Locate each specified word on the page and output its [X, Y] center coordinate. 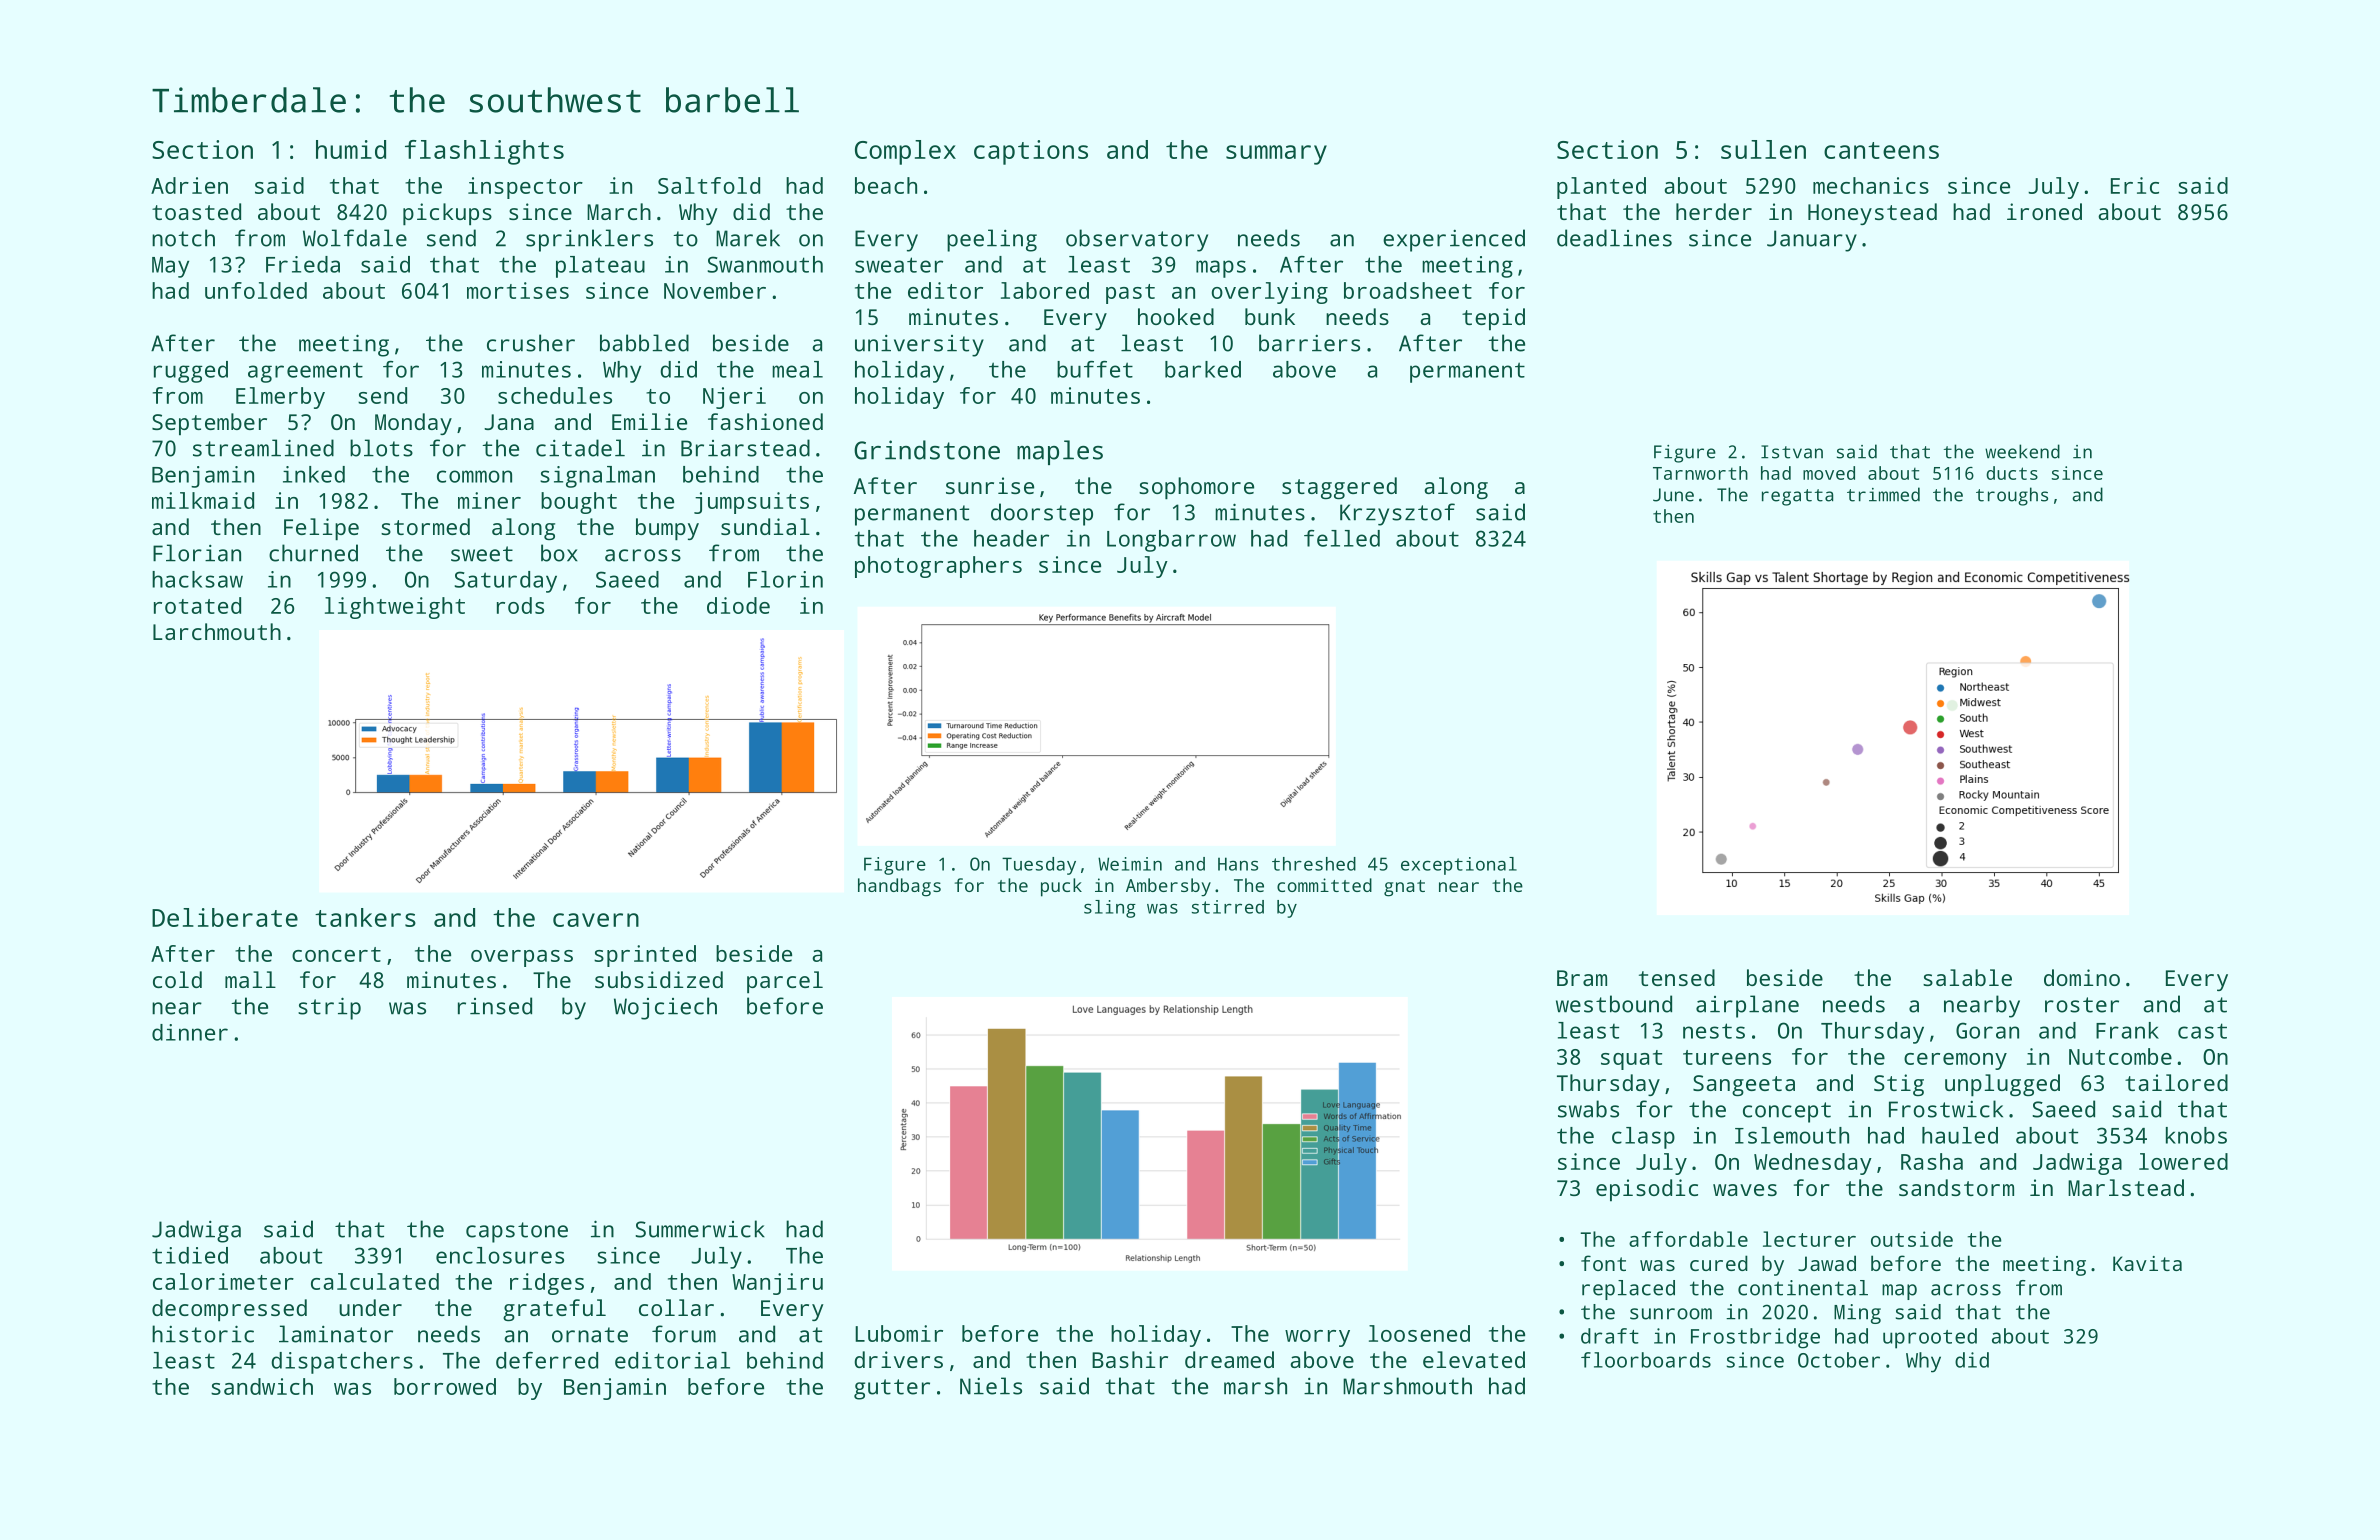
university [919, 346]
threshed [1314, 864]
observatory [1137, 240]
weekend [2022, 451]
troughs [2012, 496]
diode [738, 605]
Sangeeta [1744, 1085]
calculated [375, 1281]
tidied [190, 1255]
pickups [447, 214]
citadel [580, 448]
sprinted [645, 956]
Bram [1582, 978]
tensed [1677, 977]
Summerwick [700, 1229]
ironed [2044, 211]
